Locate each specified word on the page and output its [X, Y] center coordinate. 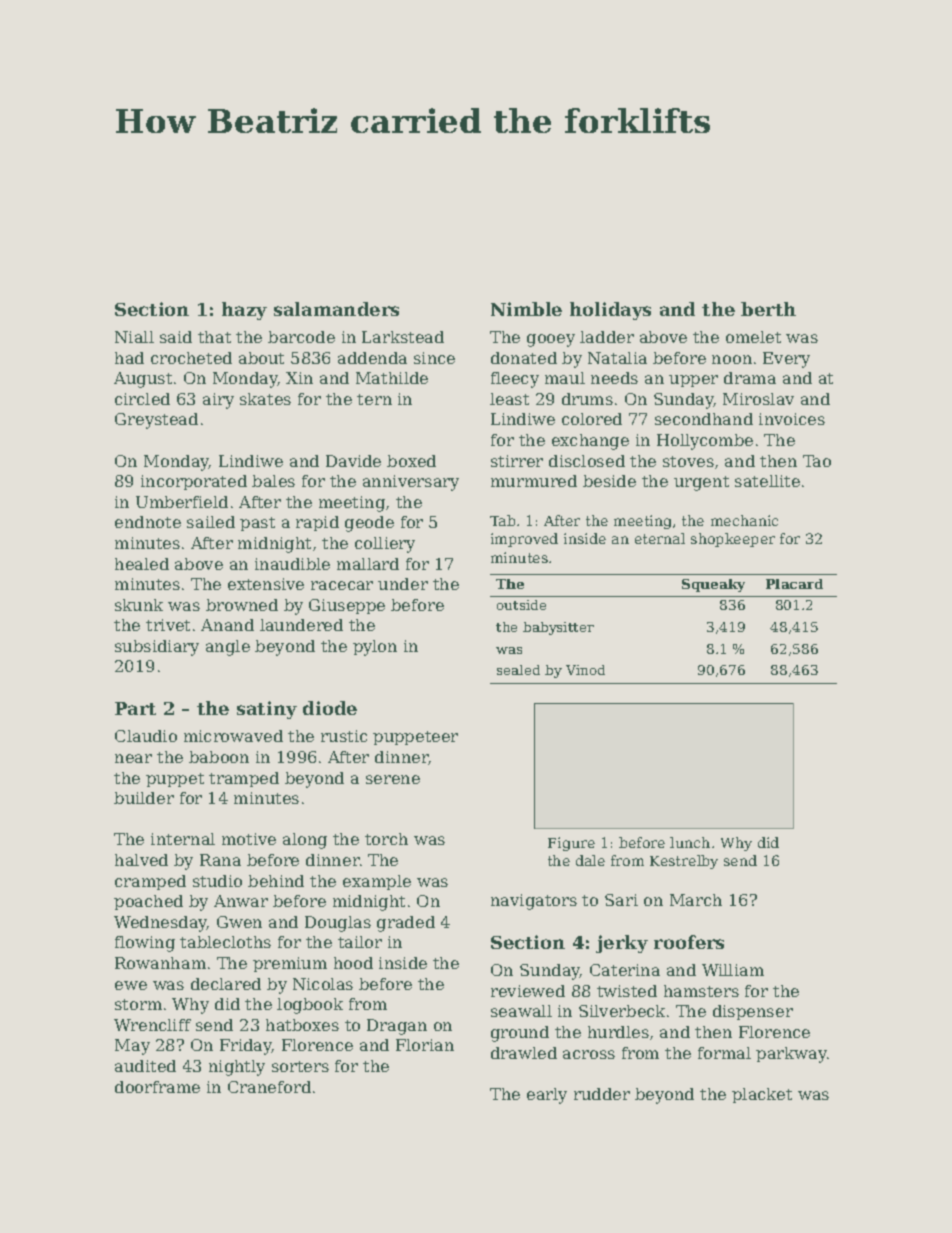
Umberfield [182, 502]
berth [768, 309]
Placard [794, 584]
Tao [817, 461]
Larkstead [403, 337]
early [547, 1096]
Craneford [269, 1087]
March [696, 900]
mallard [368, 564]
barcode [301, 337]
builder [144, 798]
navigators [534, 902]
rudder [602, 1094]
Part [135, 708]
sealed [518, 670]
